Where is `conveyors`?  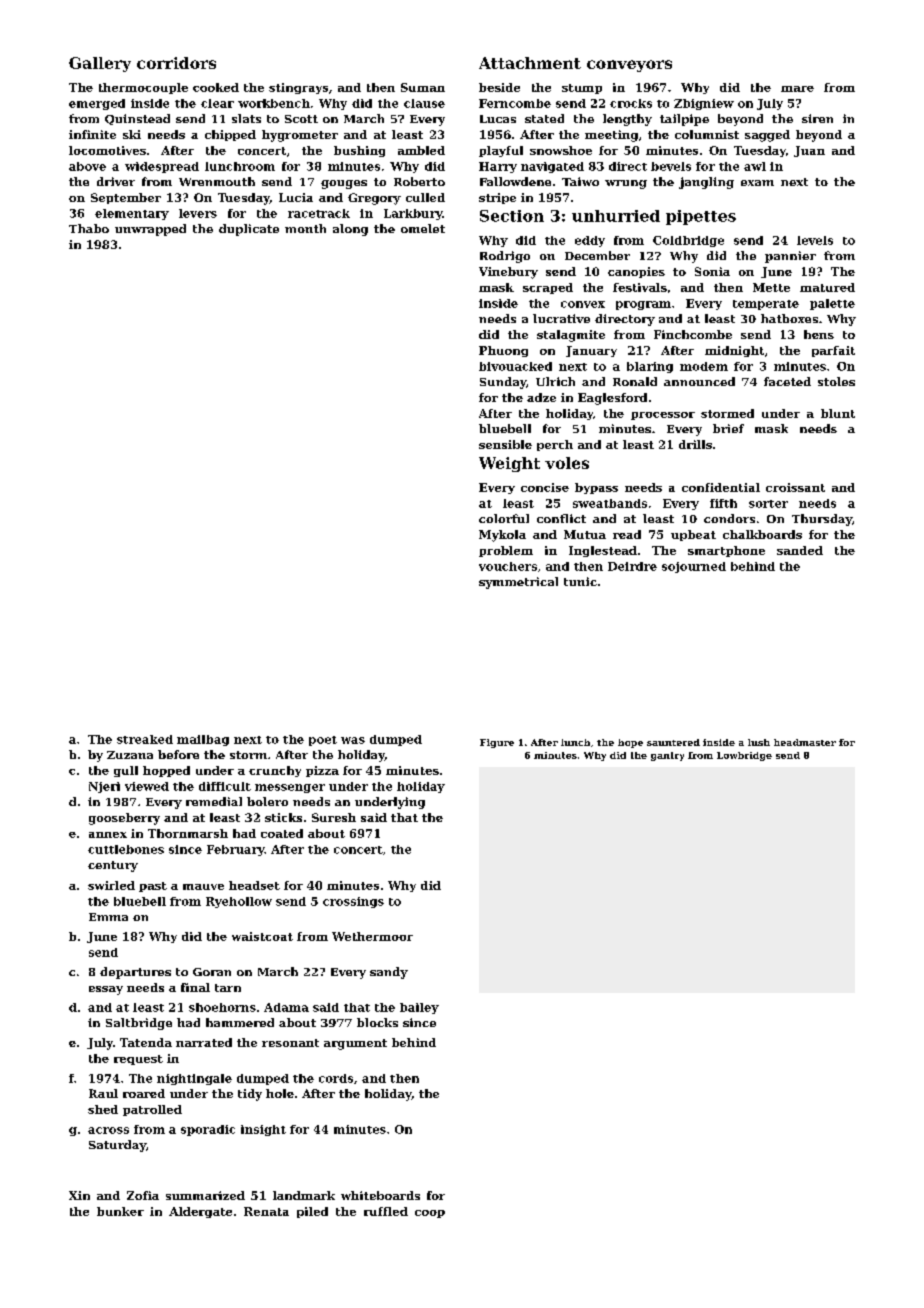
conveyors is located at coordinates (629, 66).
